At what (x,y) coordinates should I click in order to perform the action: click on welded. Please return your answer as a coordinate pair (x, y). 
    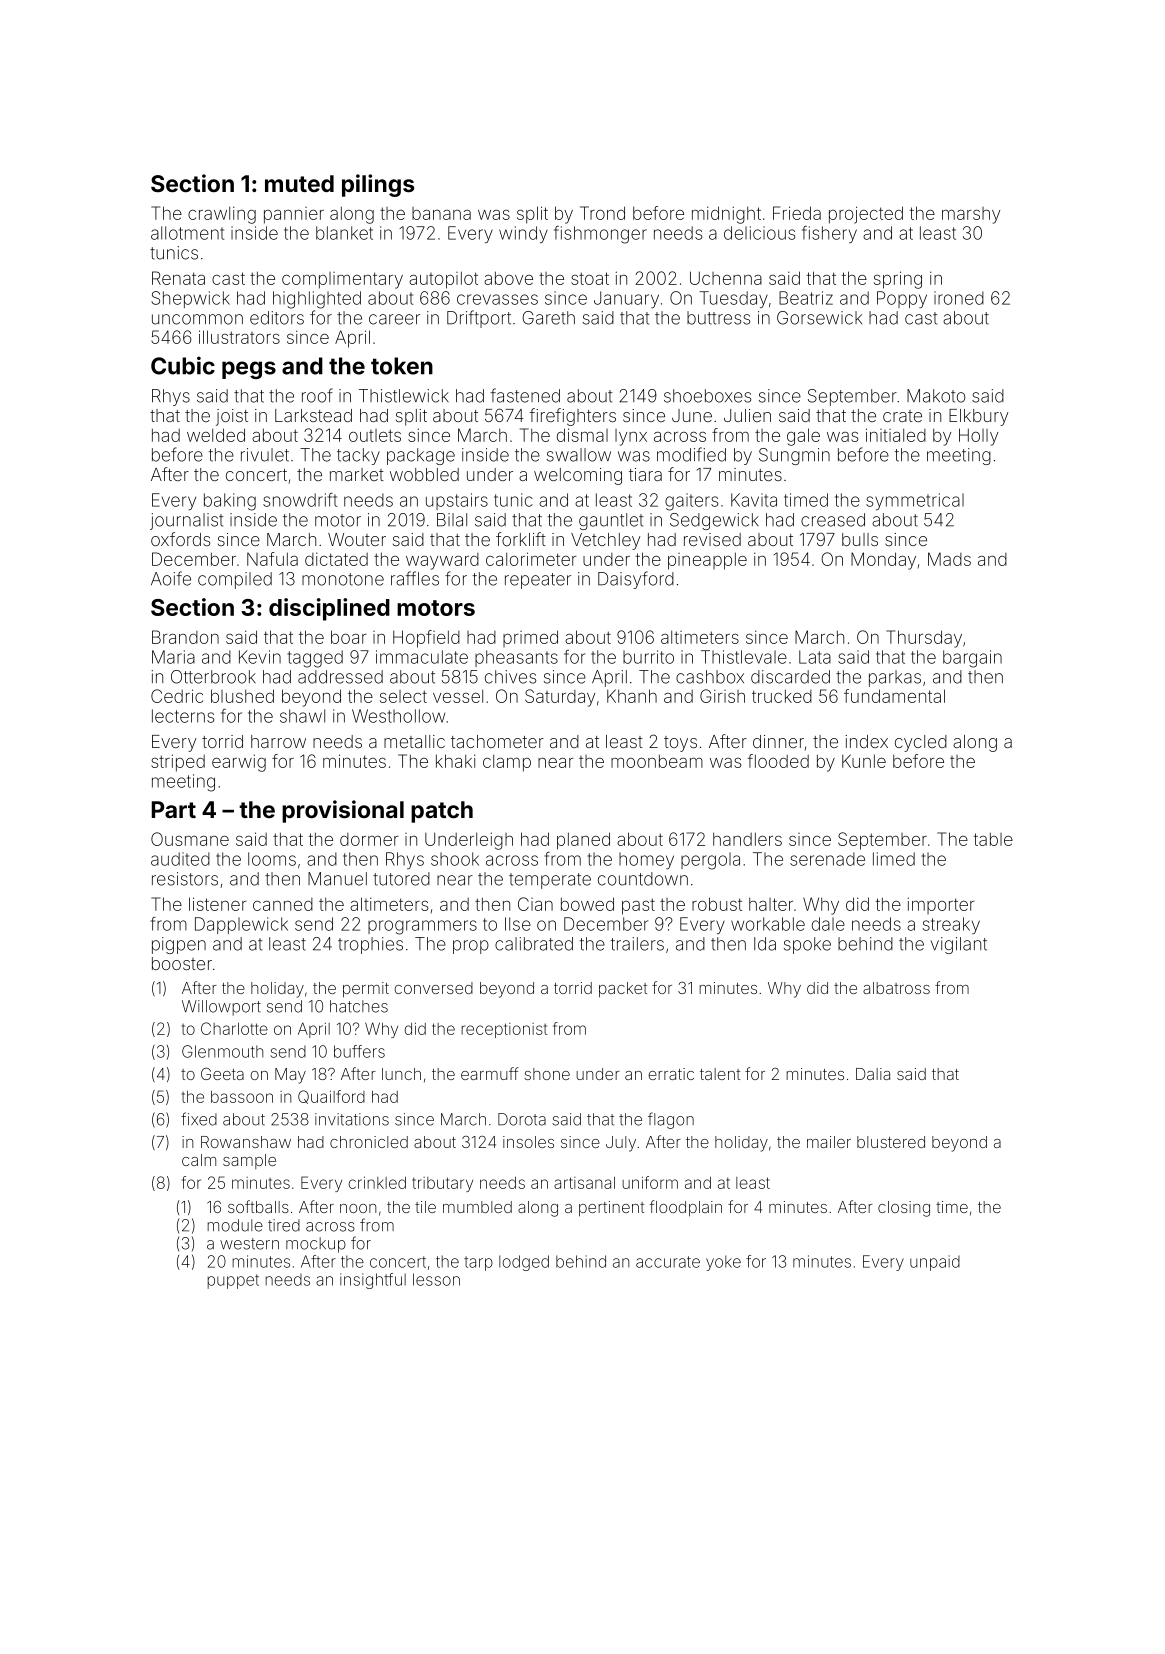
    Looking at the image, I should click on (216, 435).
